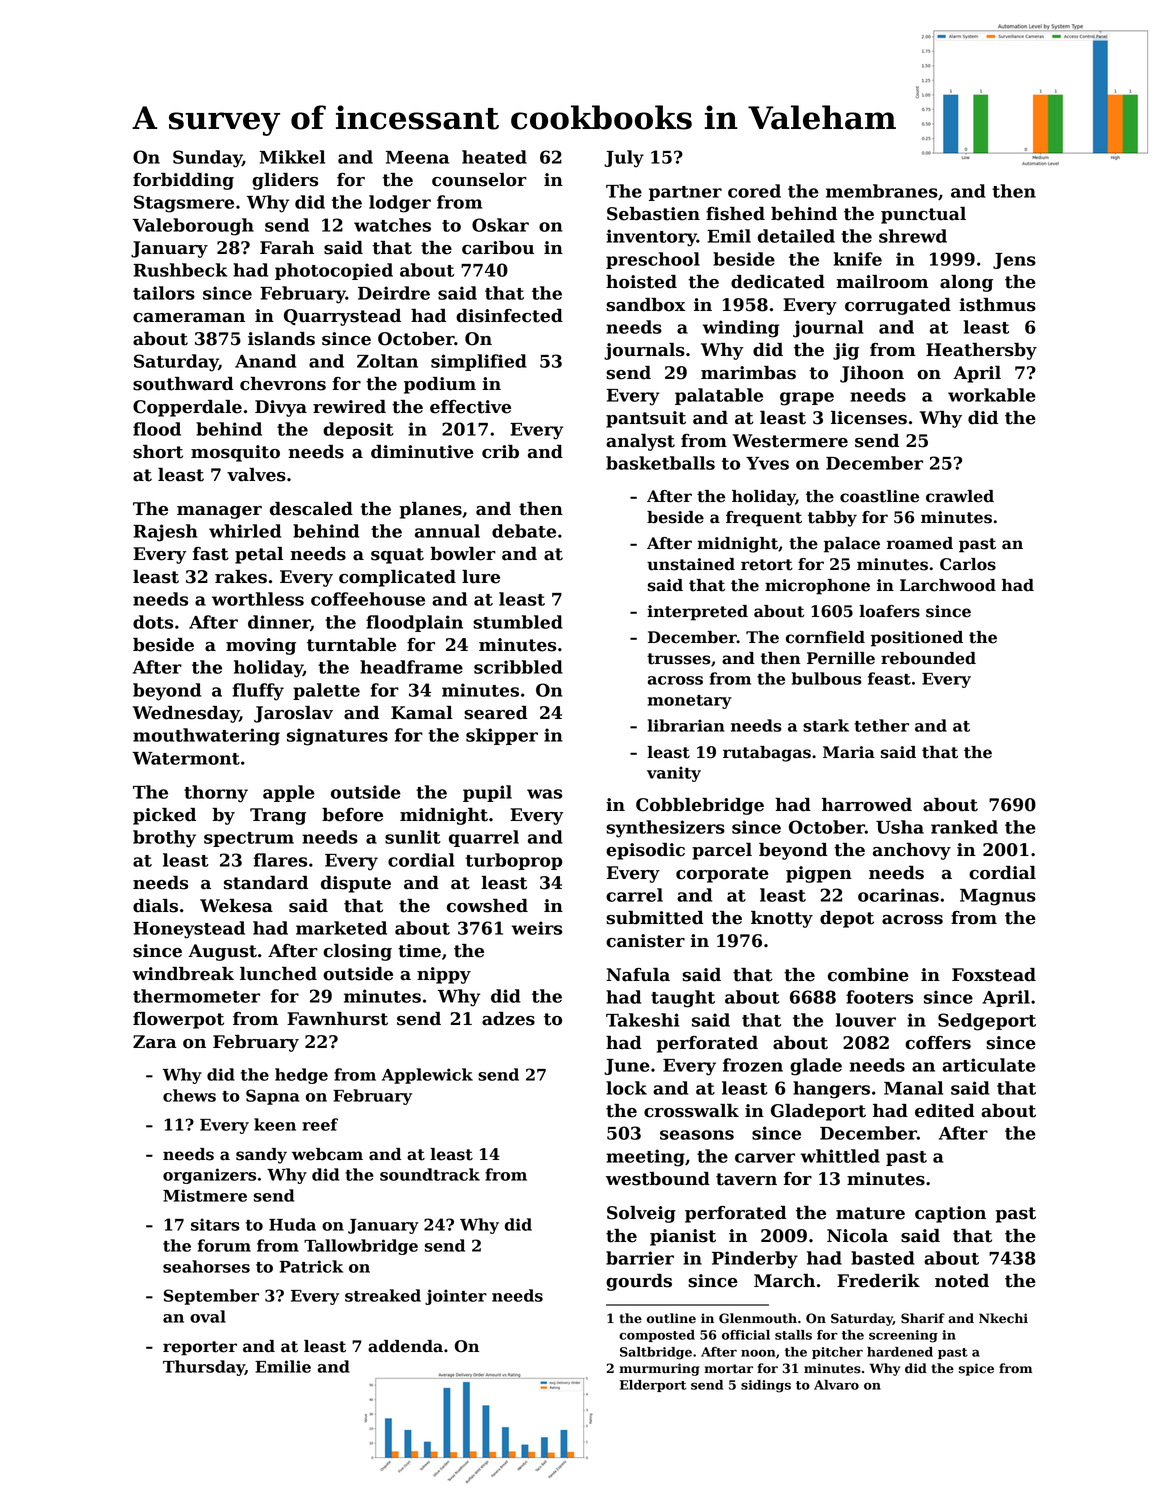 The image size is (1169, 1512). I want to click on Valeborough, so click(193, 227).
